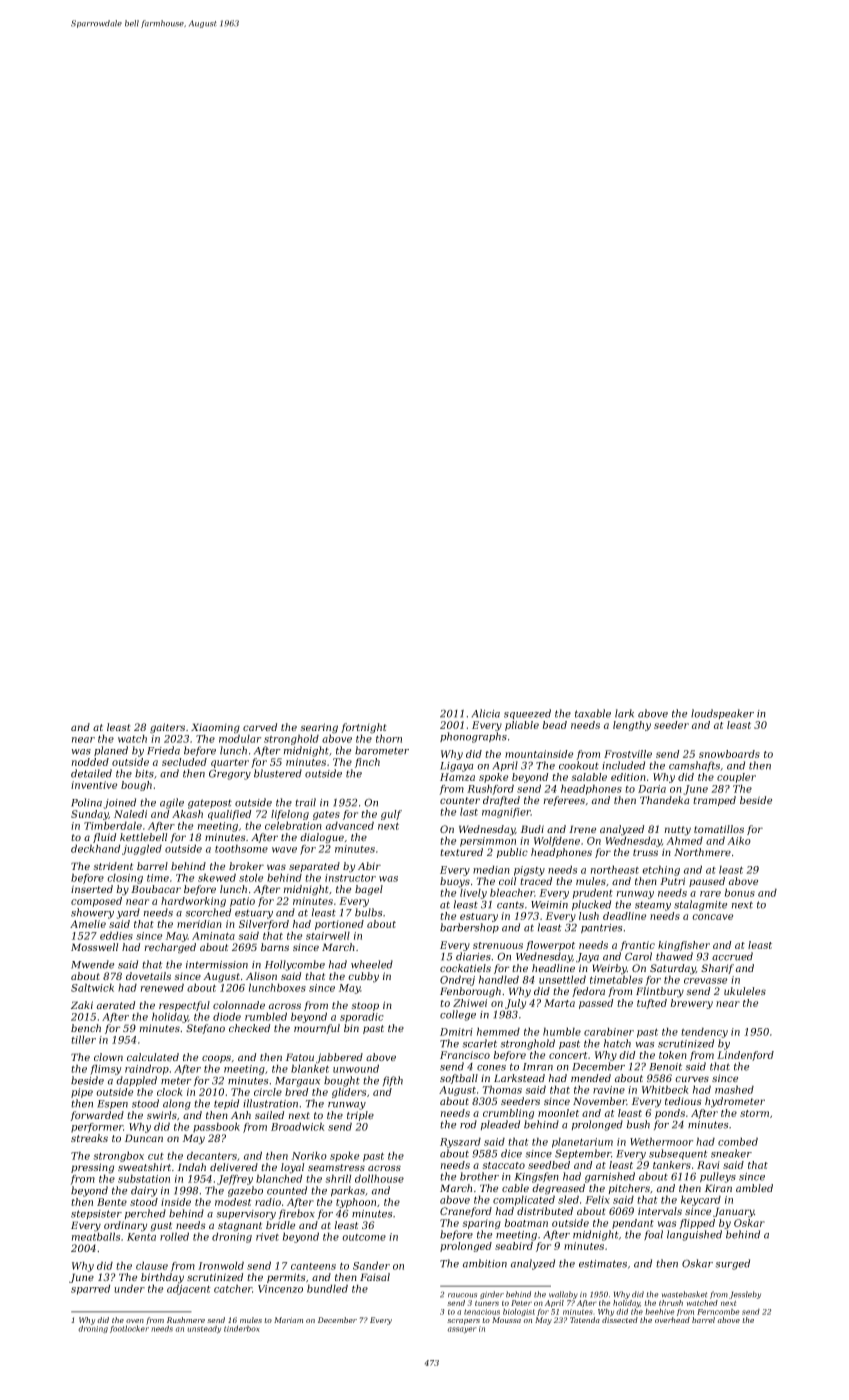  Describe the element at coordinates (142, 849) in the page. I see `juggled` at that location.
